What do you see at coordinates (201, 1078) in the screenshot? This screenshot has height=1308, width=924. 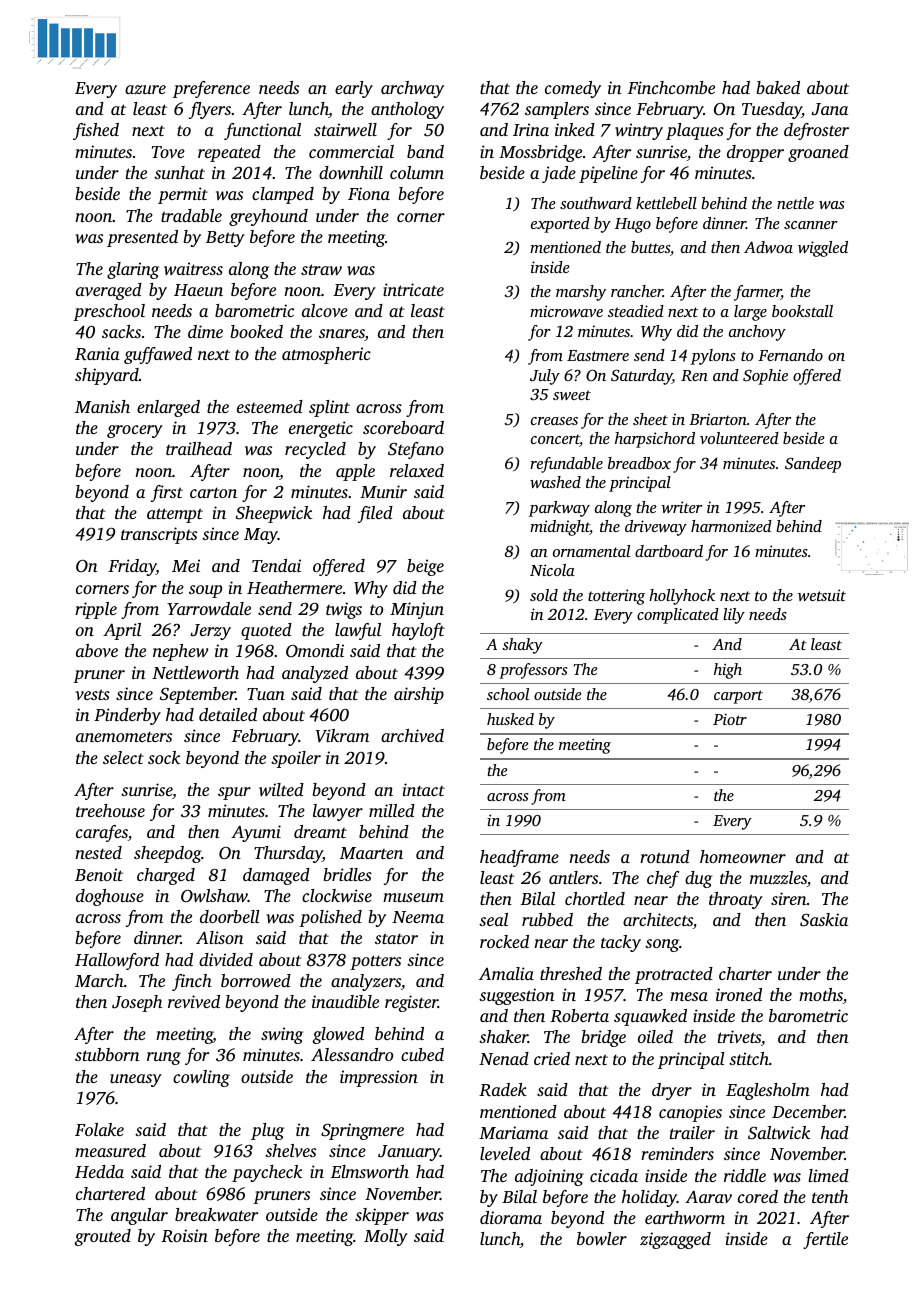 I see `cowling` at bounding box center [201, 1078].
